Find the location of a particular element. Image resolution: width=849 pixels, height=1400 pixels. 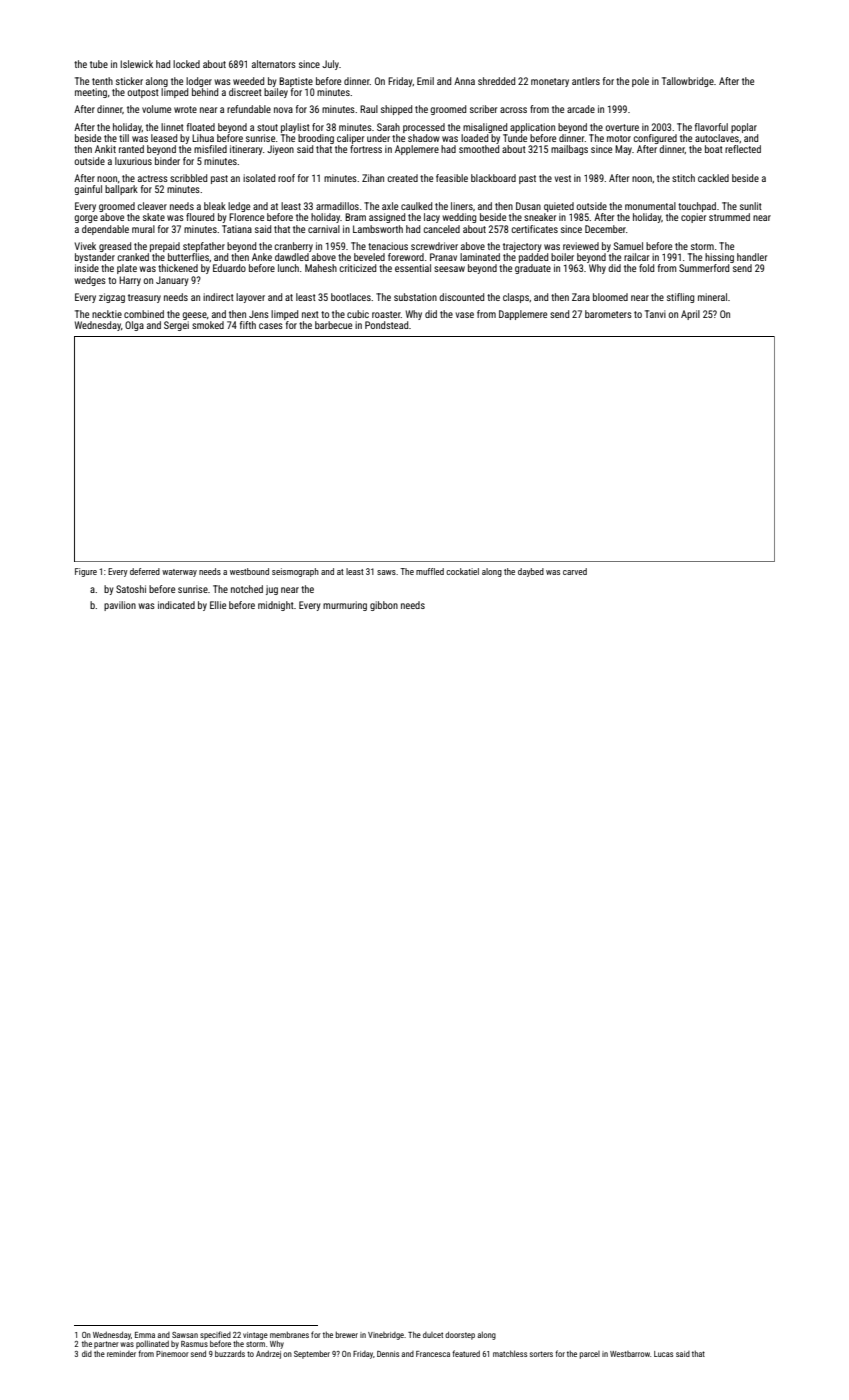

carved is located at coordinates (575, 571).
